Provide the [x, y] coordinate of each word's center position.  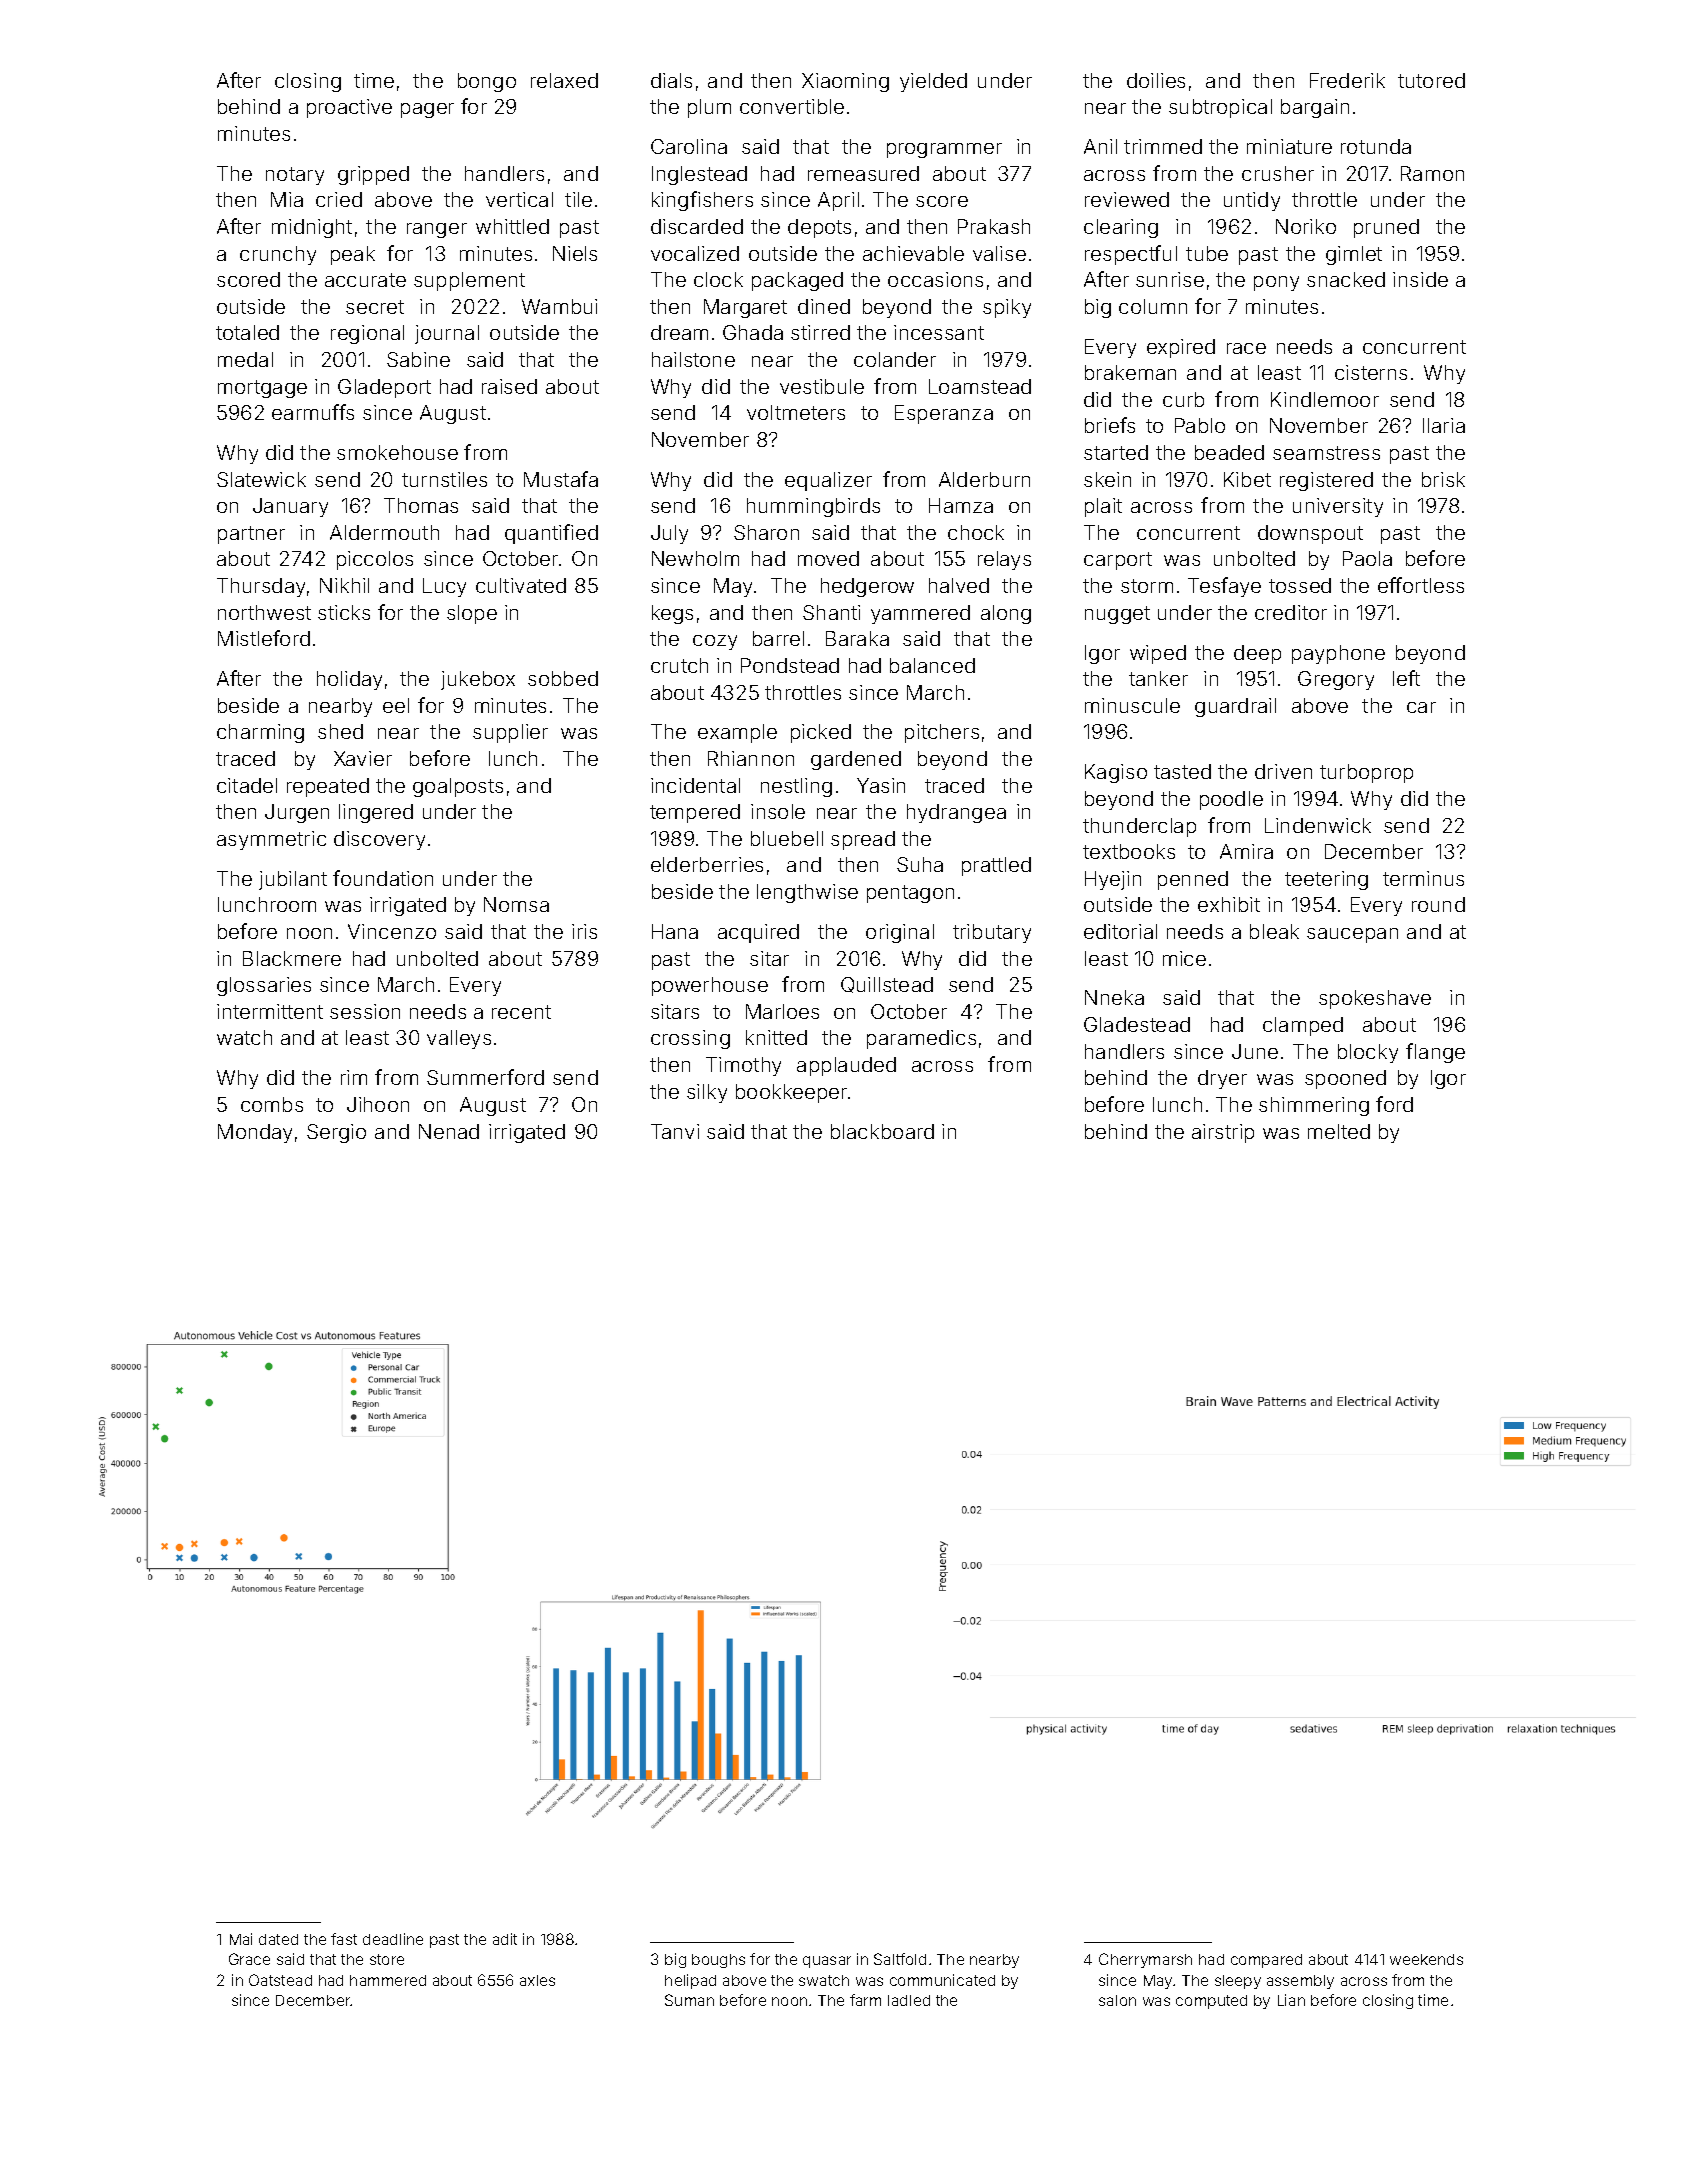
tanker [1158, 678]
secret [375, 307]
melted [1339, 1131]
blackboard [882, 1131]
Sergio [336, 1133]
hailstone [693, 359]
